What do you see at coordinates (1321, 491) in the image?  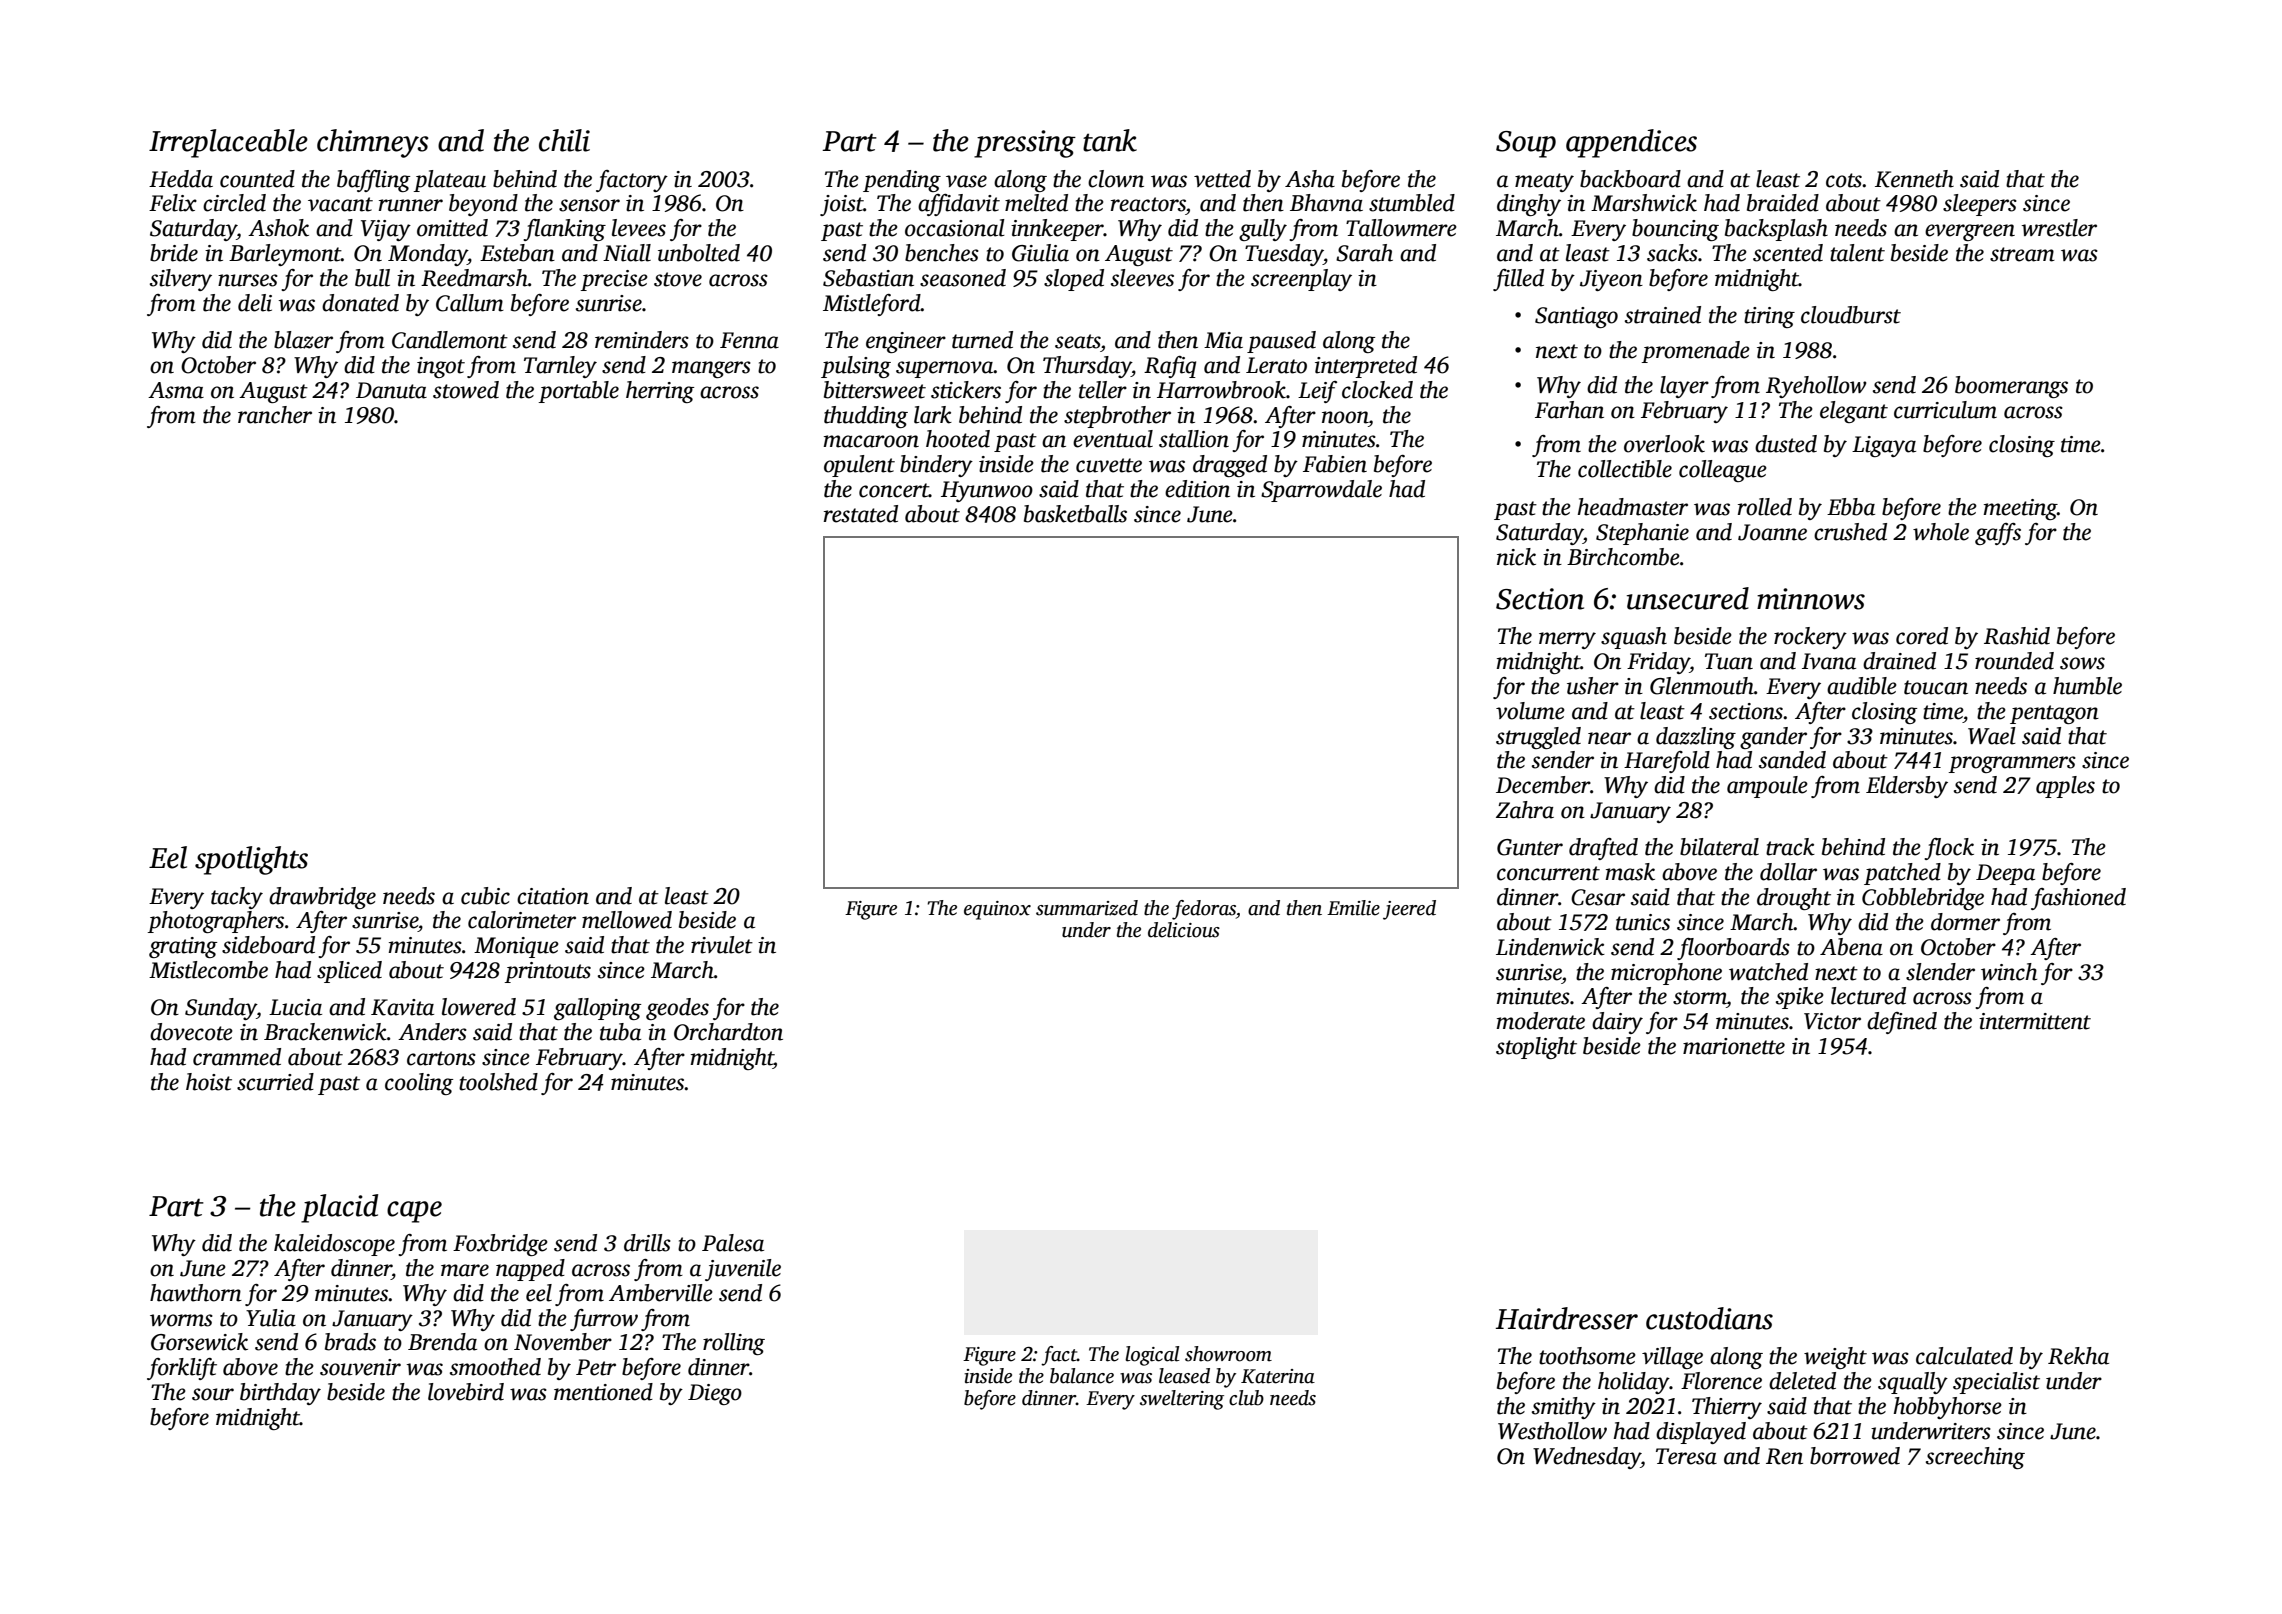 I see `Sparrowdale` at bounding box center [1321, 491].
